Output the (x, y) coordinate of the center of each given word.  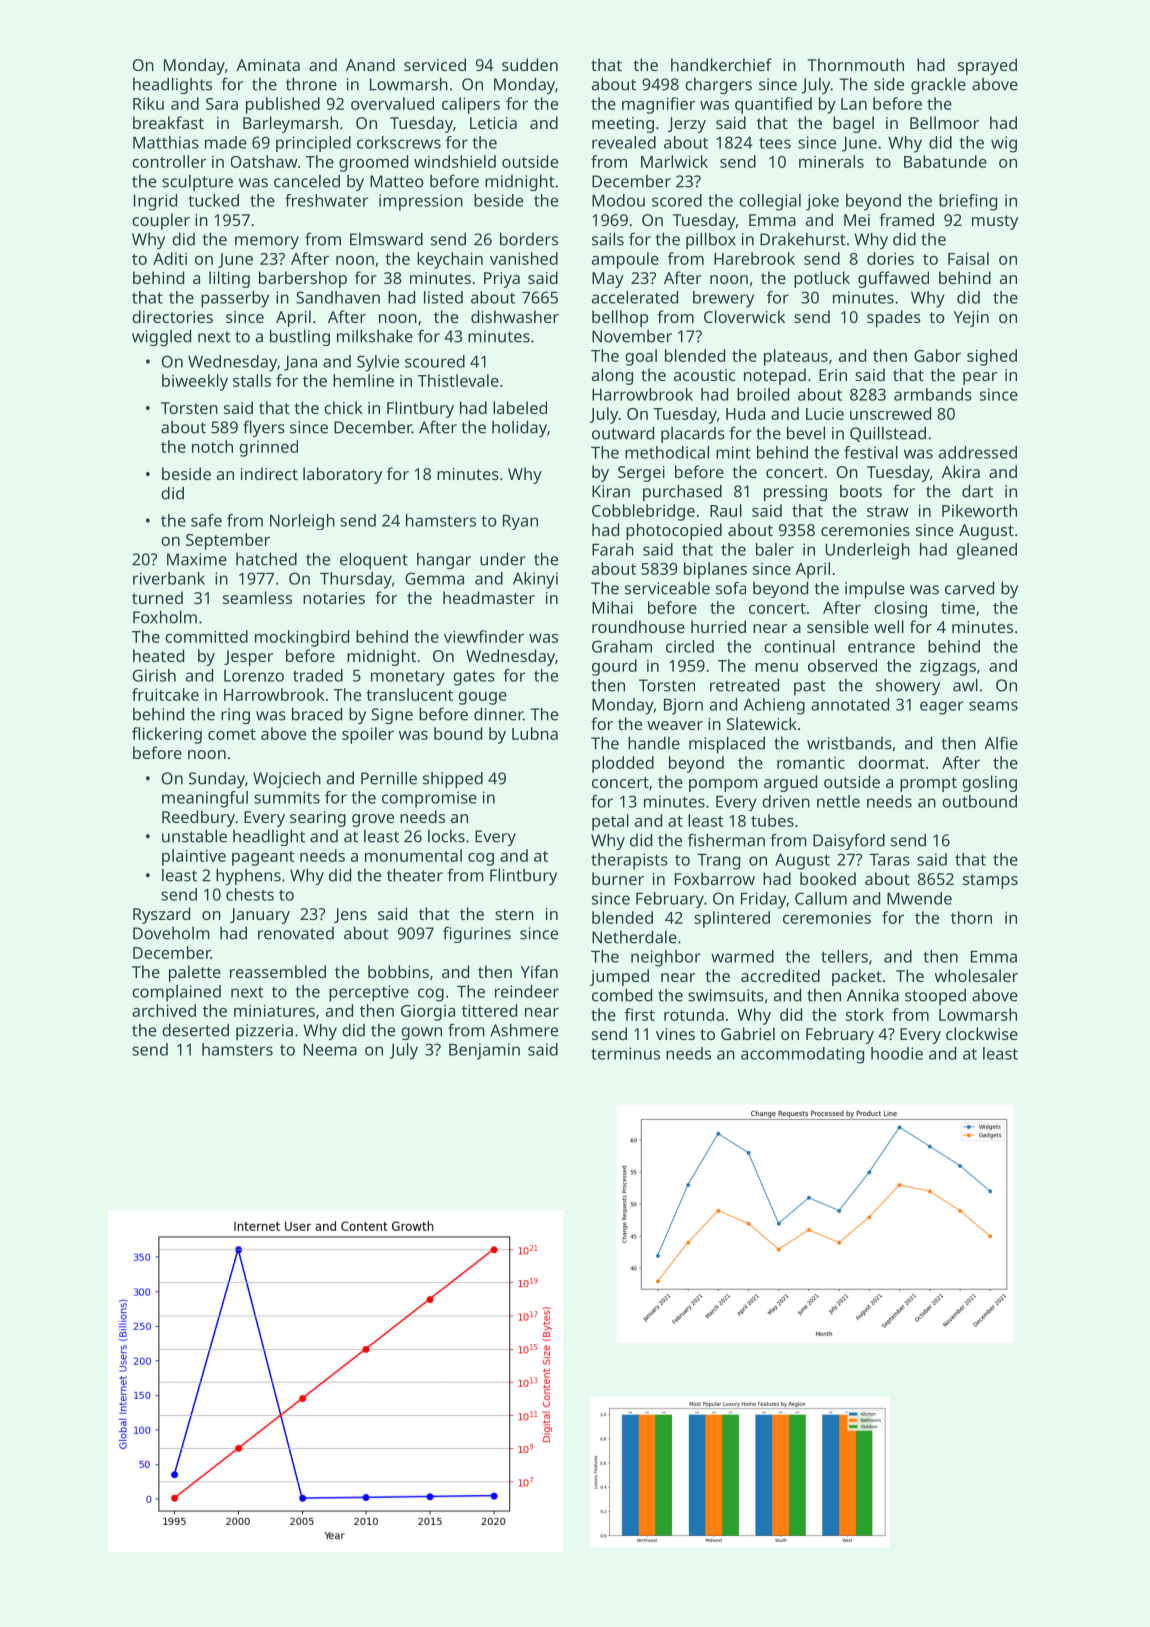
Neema (330, 1050)
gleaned (987, 551)
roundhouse (638, 626)
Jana (300, 363)
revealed (624, 142)
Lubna (535, 733)
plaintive (194, 857)
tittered (489, 1010)
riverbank (169, 578)
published (283, 105)
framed (907, 219)
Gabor (937, 355)
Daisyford (849, 841)
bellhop (620, 318)
